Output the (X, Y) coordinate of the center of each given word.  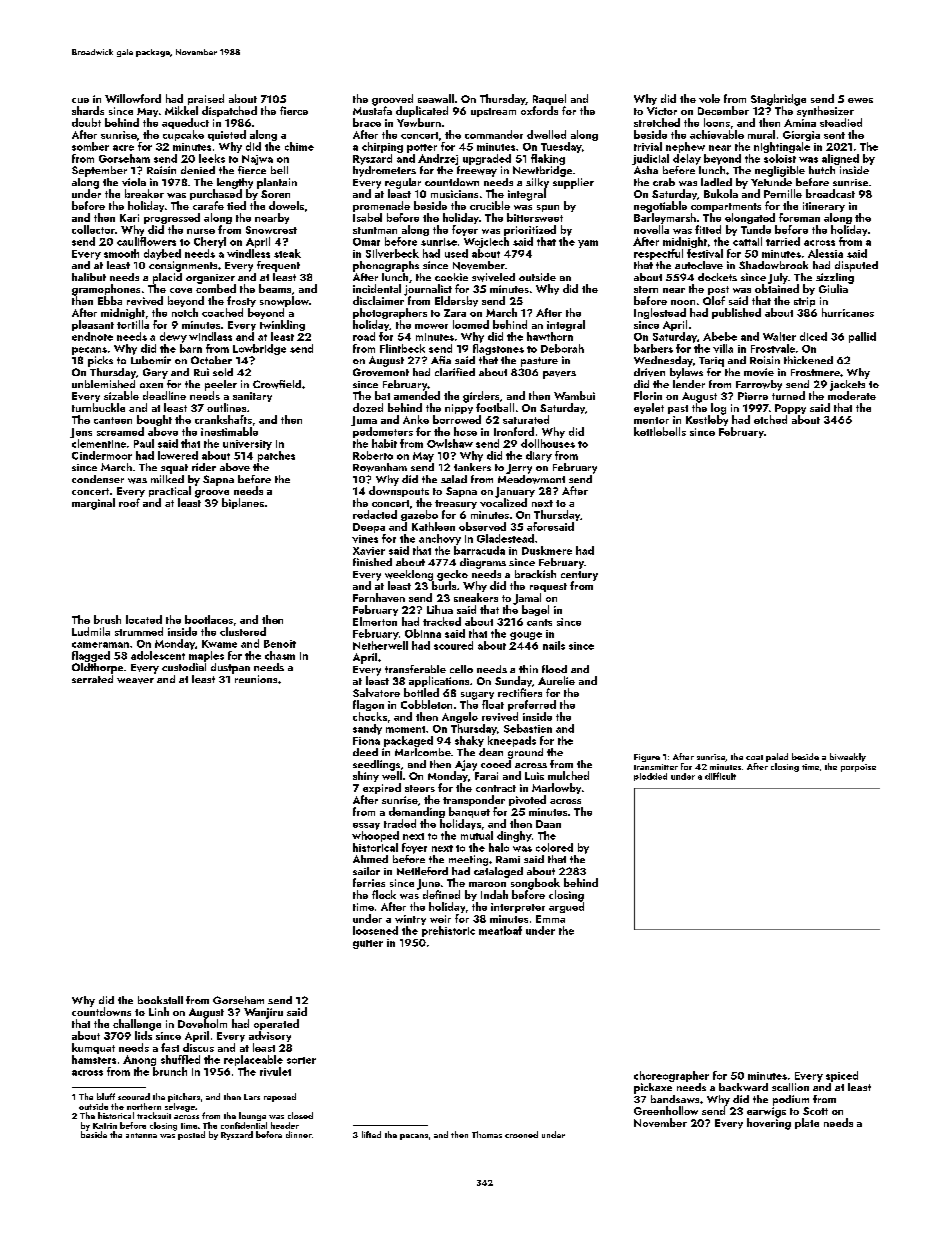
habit (384, 443)
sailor (366, 871)
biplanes (243, 503)
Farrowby (759, 385)
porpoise (858, 768)
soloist (780, 158)
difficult (720, 776)
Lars (252, 1097)
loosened (375, 930)
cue (80, 100)
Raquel (549, 99)
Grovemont (381, 372)
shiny (366, 776)
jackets (847, 385)
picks (100, 361)
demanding (417, 812)
